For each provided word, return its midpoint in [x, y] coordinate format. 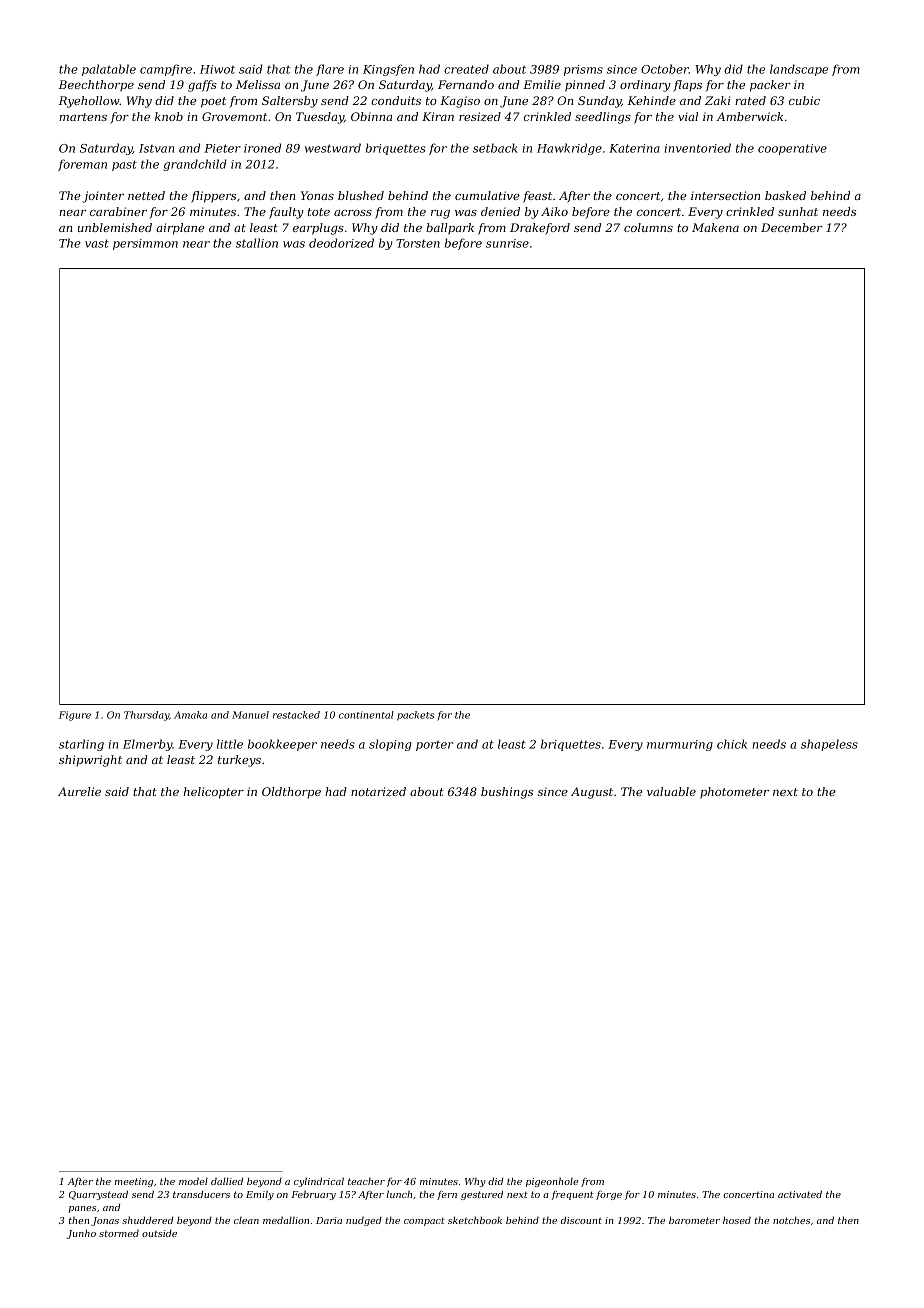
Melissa [258, 84]
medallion [286, 1220]
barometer [694, 1220]
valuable [671, 791]
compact [424, 1221]
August [592, 793]
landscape [799, 70]
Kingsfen [388, 70]
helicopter [214, 793]
